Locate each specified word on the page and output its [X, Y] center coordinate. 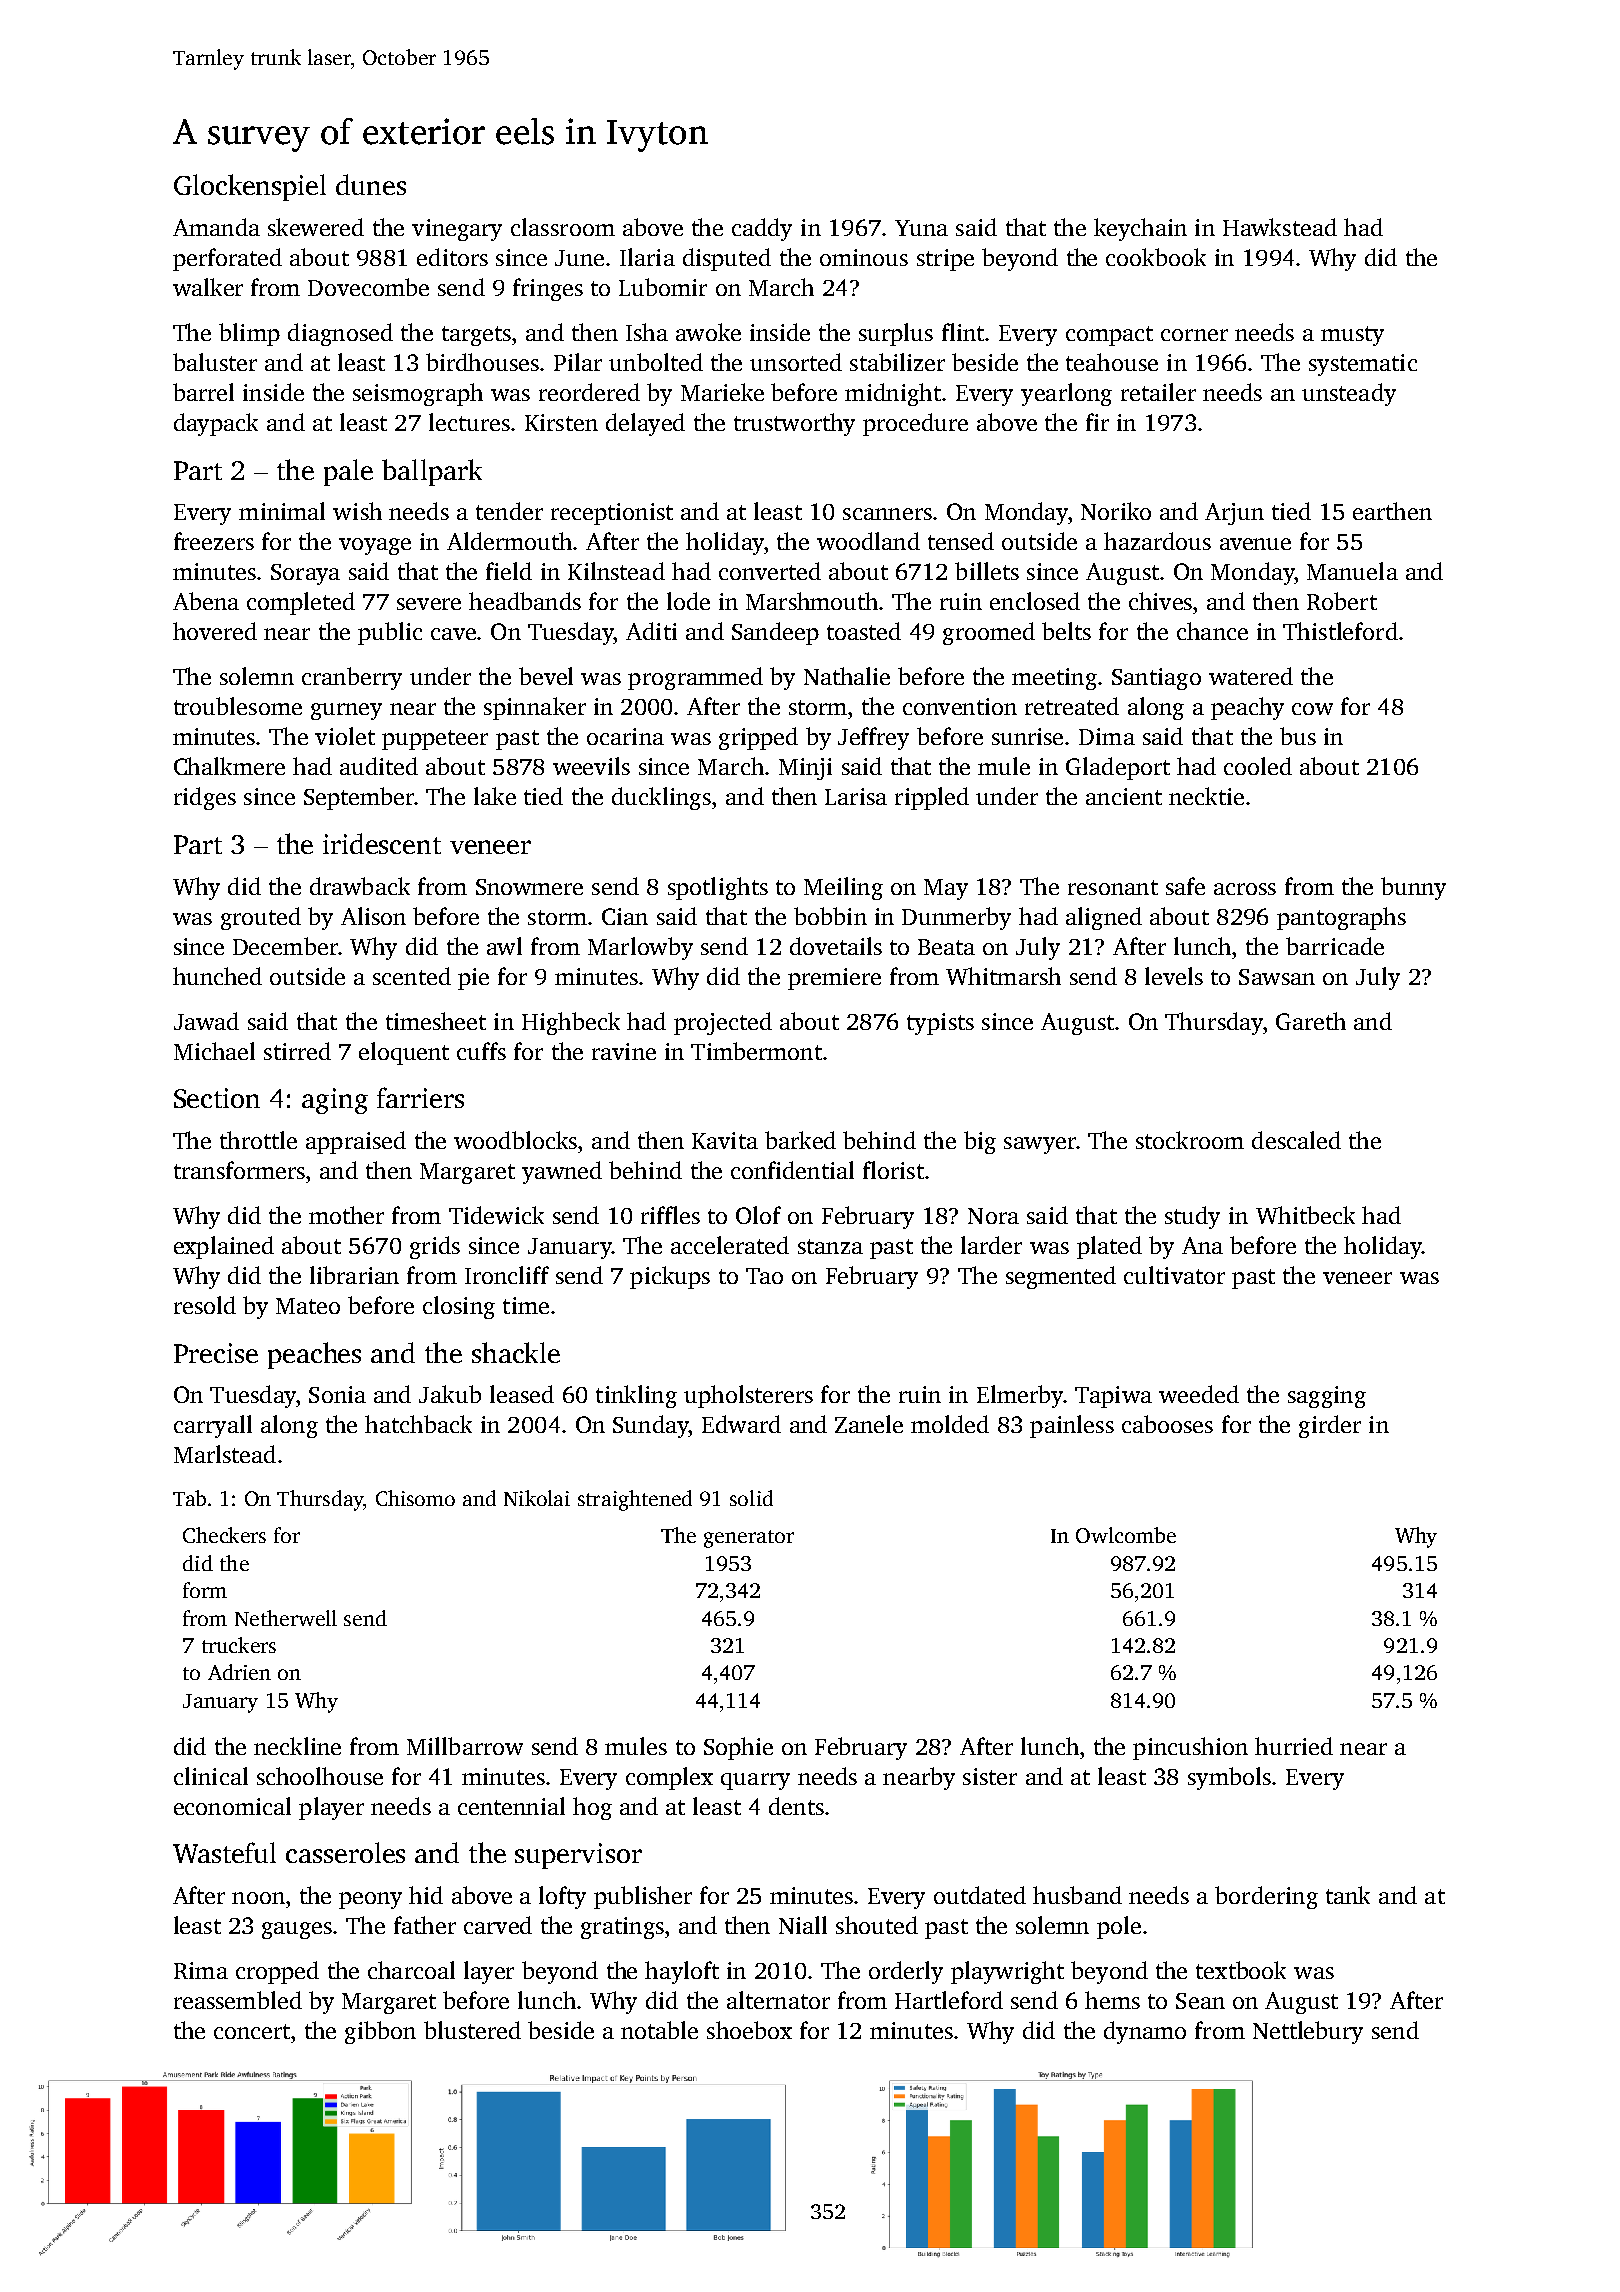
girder [1330, 1426]
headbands [525, 601]
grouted [261, 918]
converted [770, 571]
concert [252, 2031]
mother [346, 1215]
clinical [211, 1776]
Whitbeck [1305, 1215]
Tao [764, 1276]
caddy [762, 229]
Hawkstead [1280, 227]
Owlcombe [1126, 1535]
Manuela [1352, 571]
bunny [1413, 888]
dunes [371, 184]
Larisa [856, 796]
